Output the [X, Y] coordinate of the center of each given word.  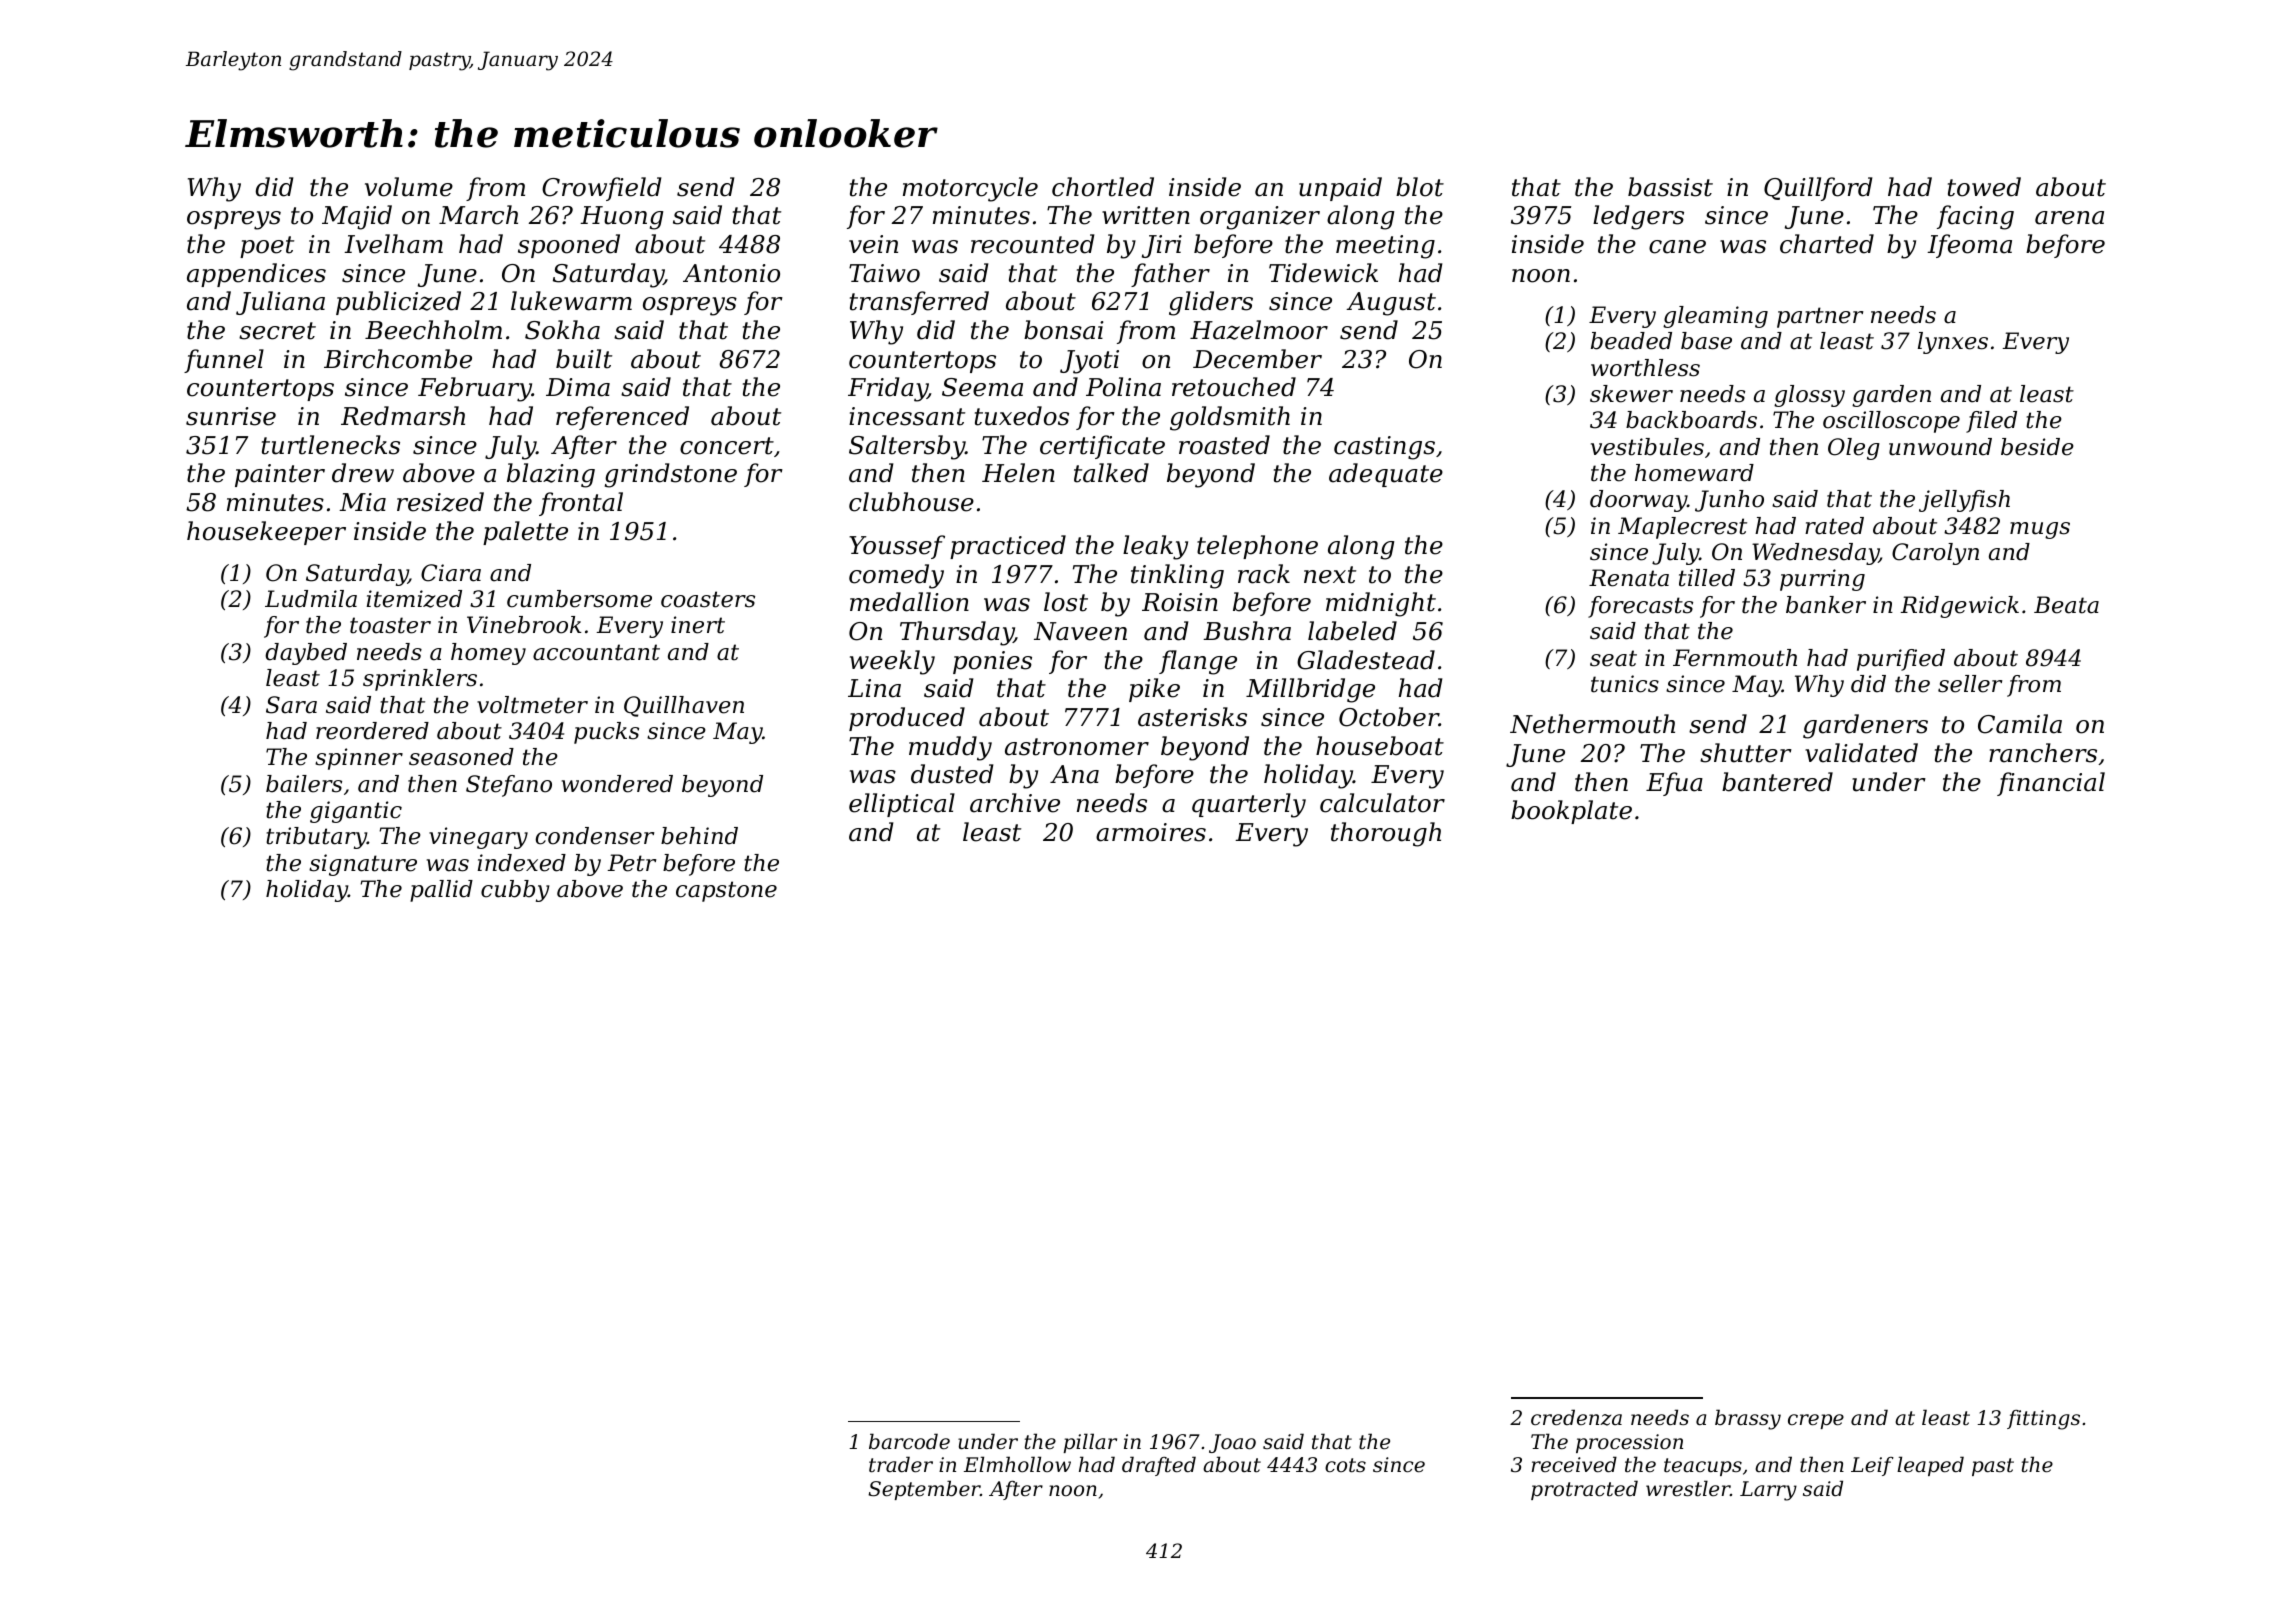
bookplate [1571, 812]
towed [1984, 187]
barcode [909, 1441]
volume [409, 187]
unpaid [1340, 189]
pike [1154, 690]
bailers [304, 784]
